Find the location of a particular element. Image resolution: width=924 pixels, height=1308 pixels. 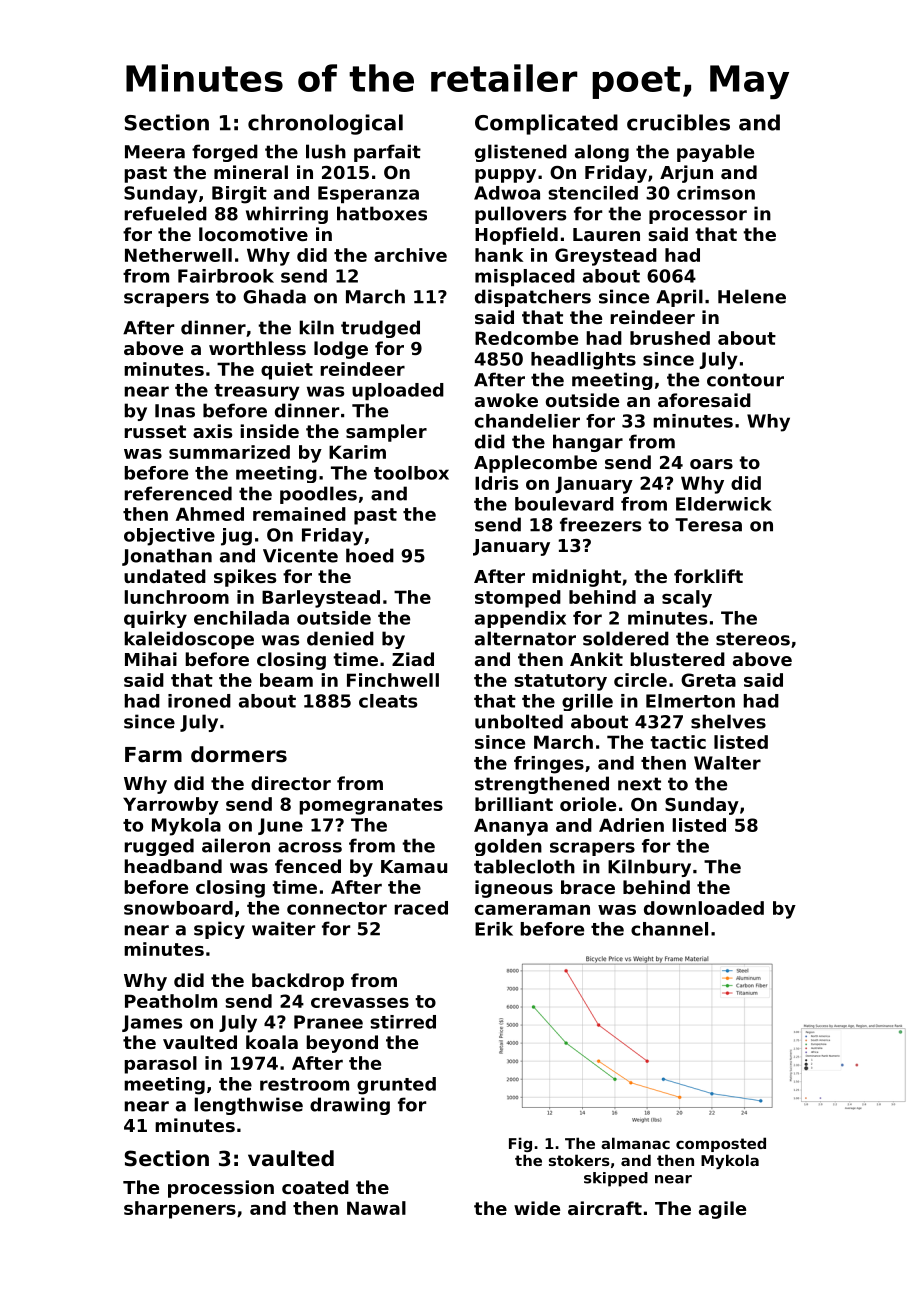

headband is located at coordinates (173, 866).
